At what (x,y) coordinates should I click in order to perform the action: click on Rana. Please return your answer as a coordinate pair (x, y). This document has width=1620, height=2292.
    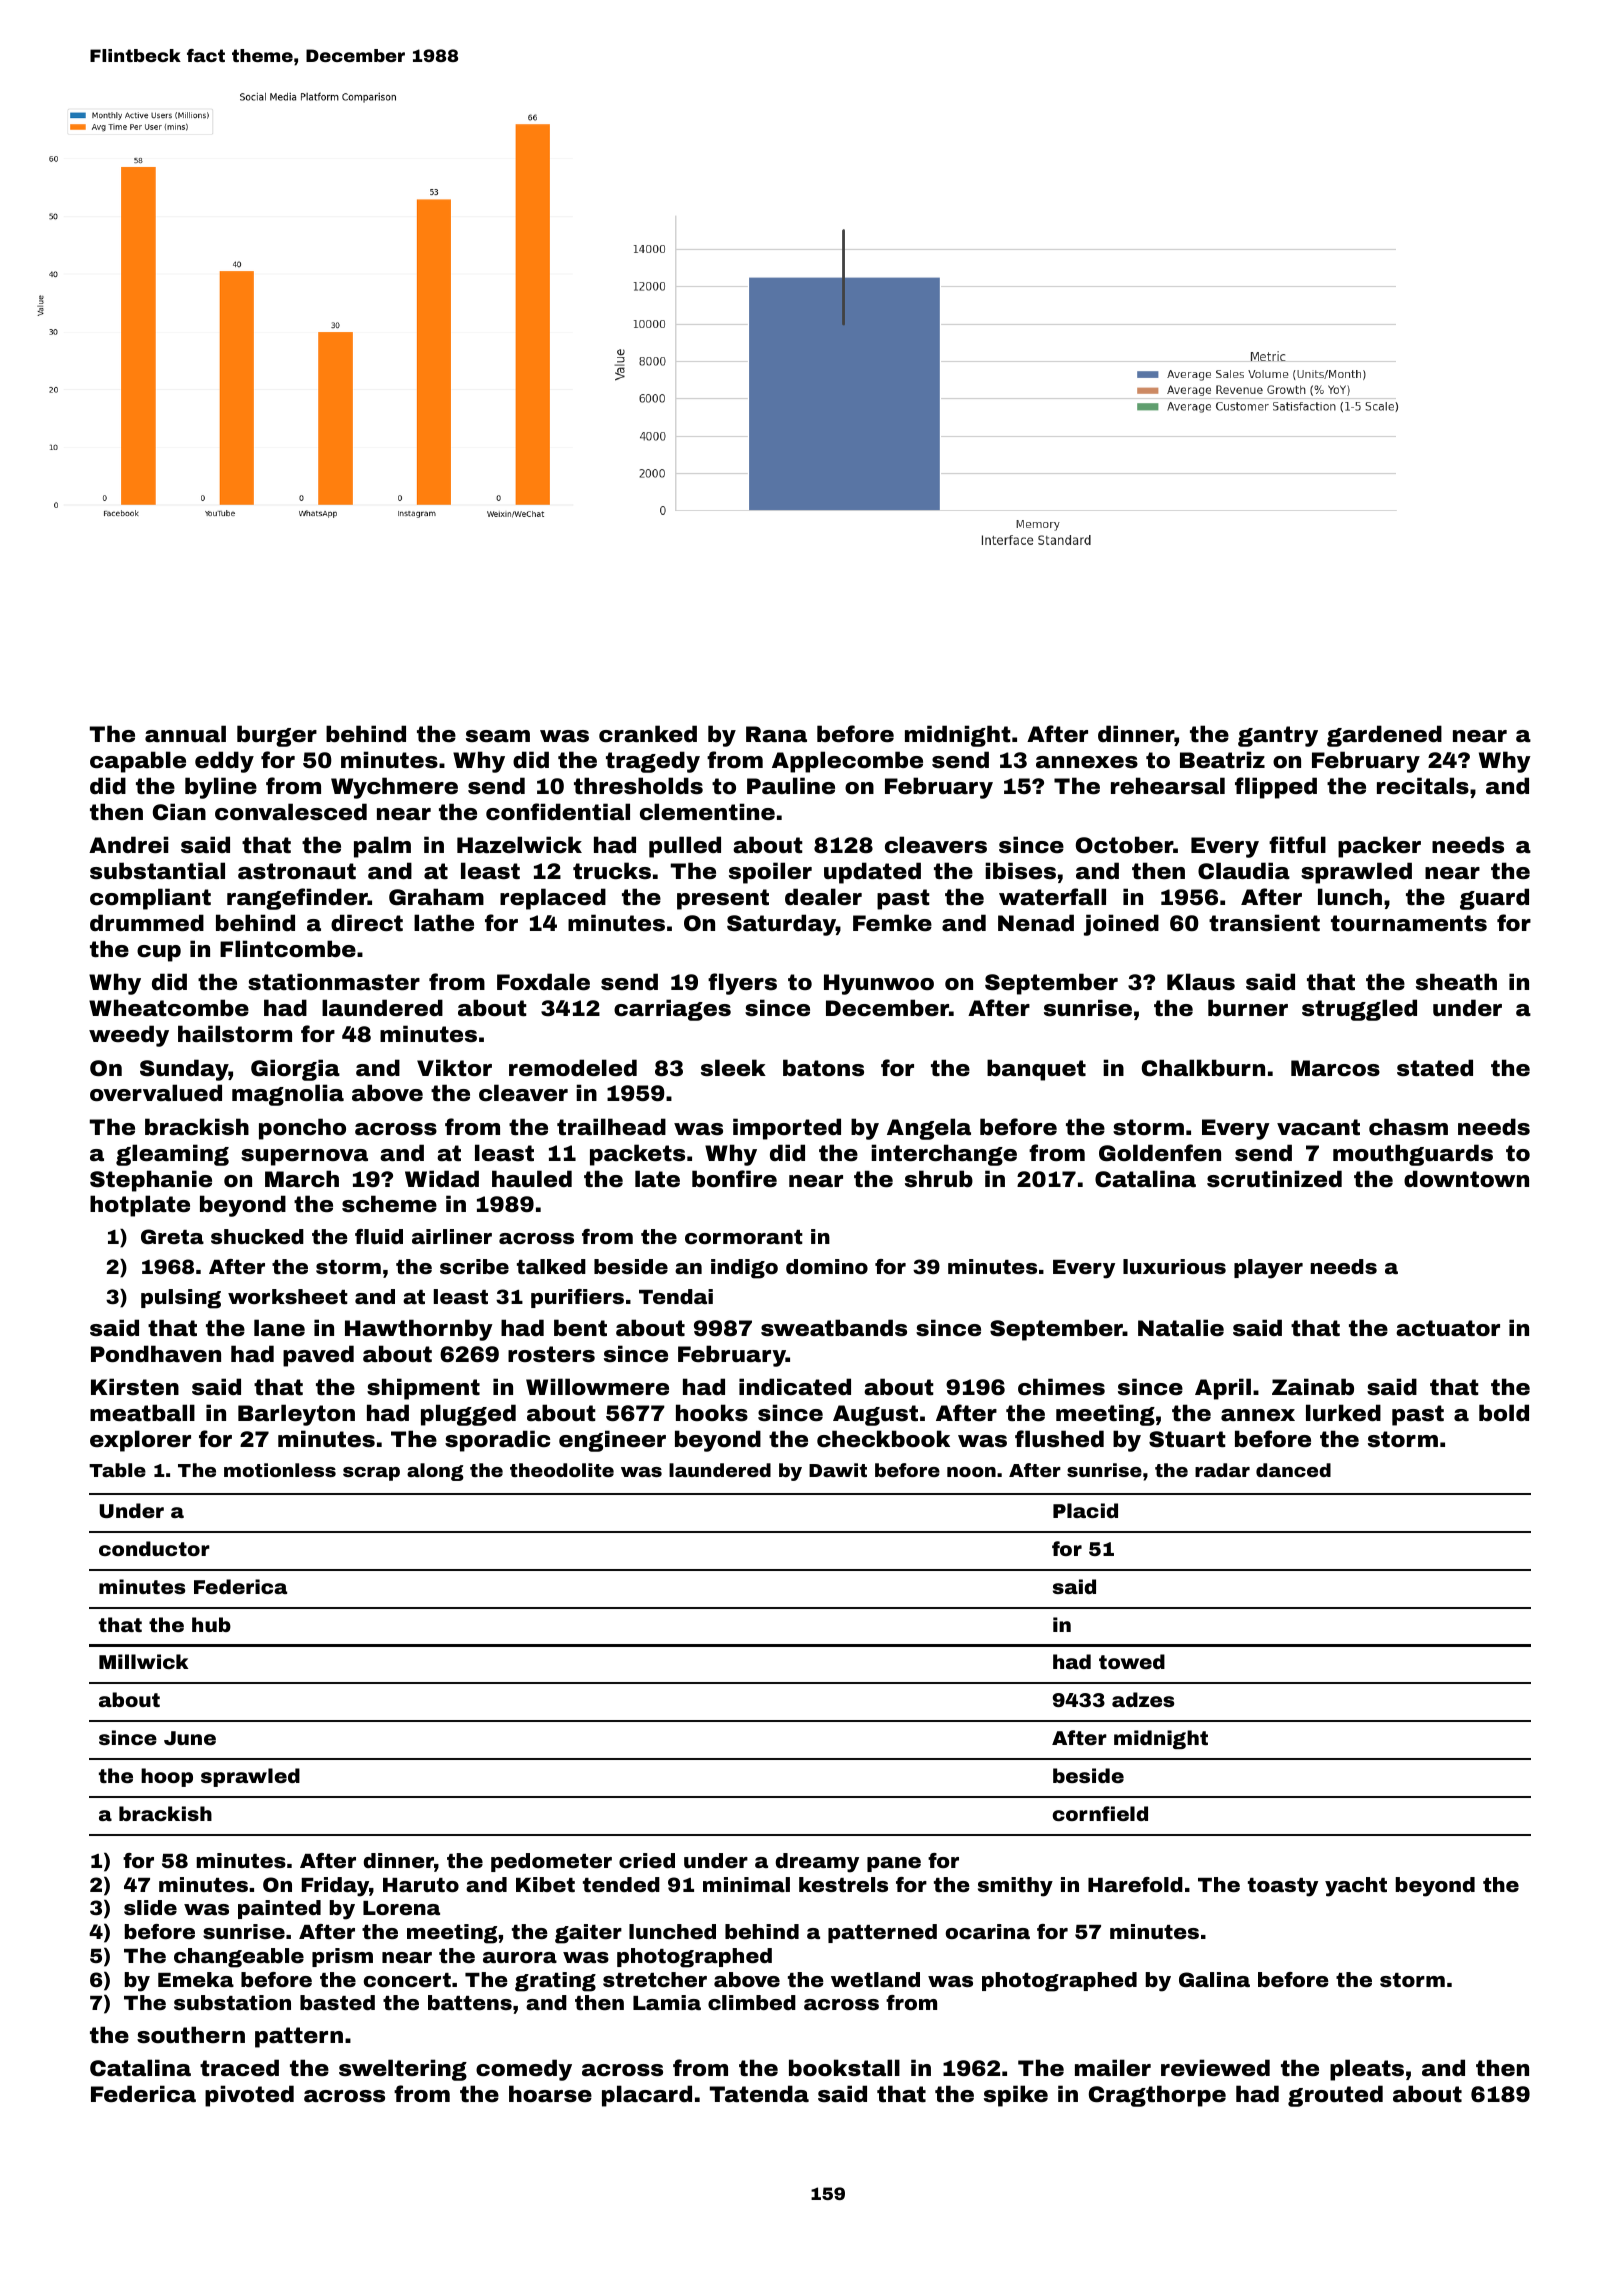
    Looking at the image, I should click on (776, 734).
